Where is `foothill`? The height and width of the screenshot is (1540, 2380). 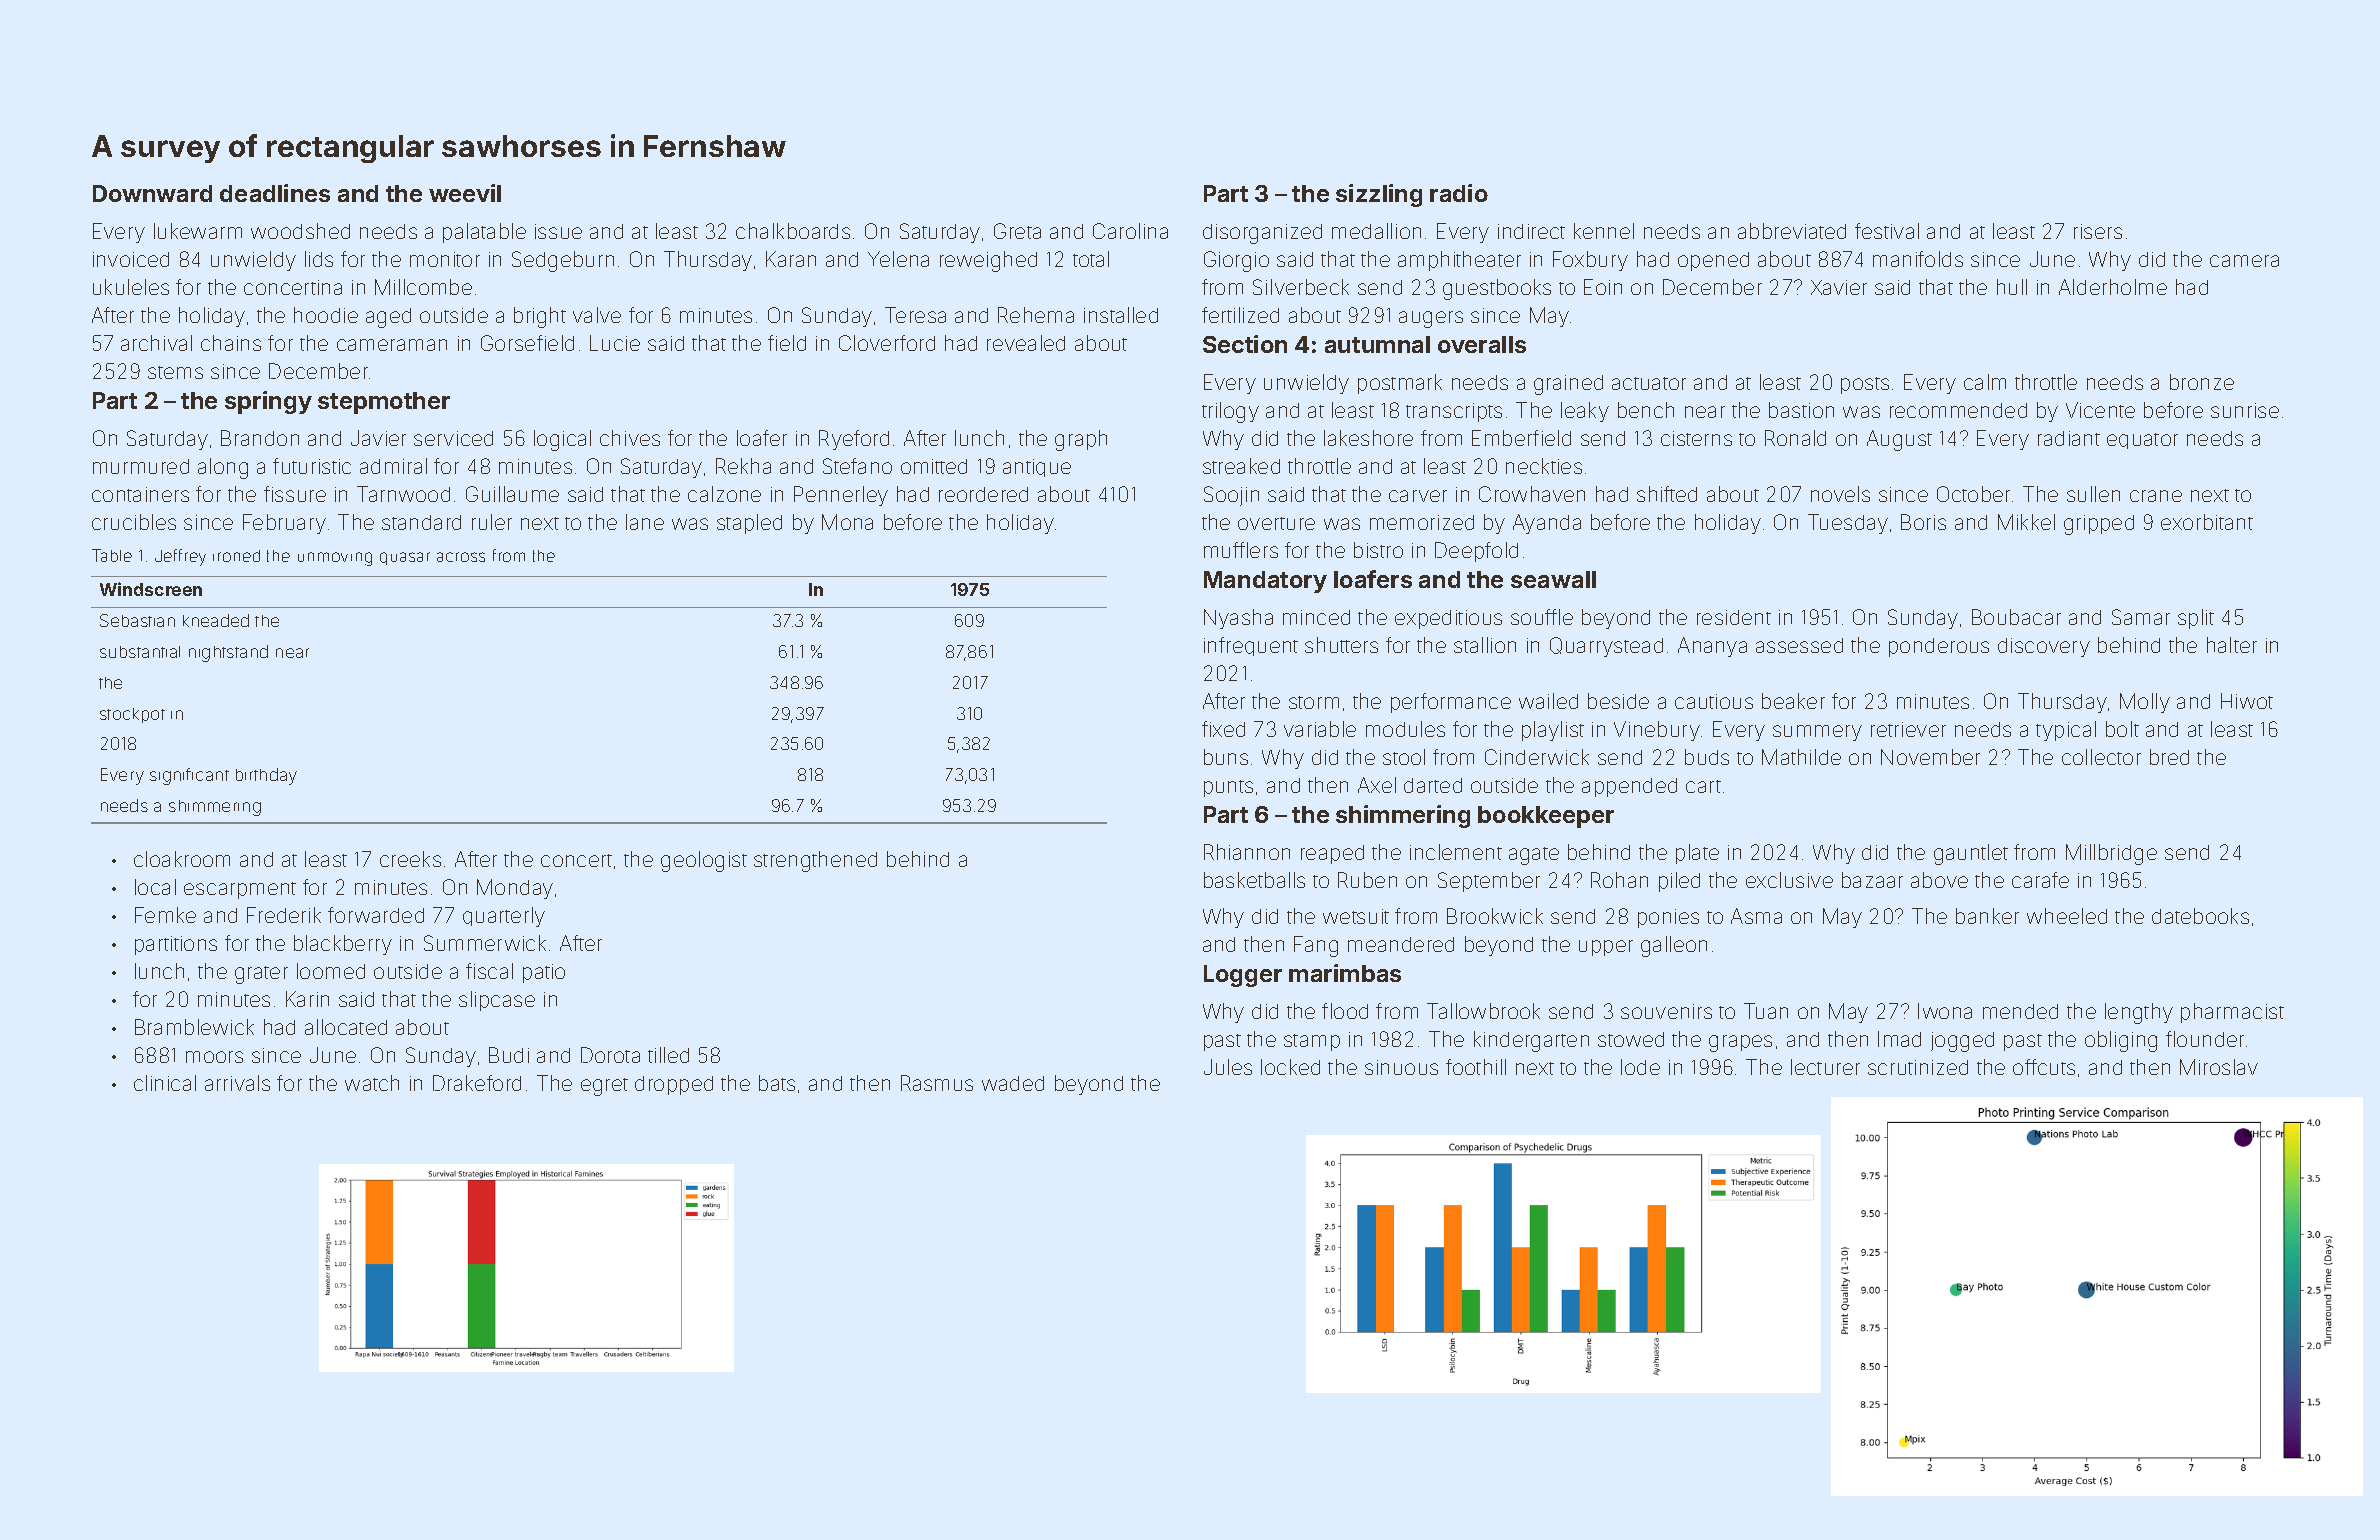
foothill is located at coordinates (1476, 1067).
